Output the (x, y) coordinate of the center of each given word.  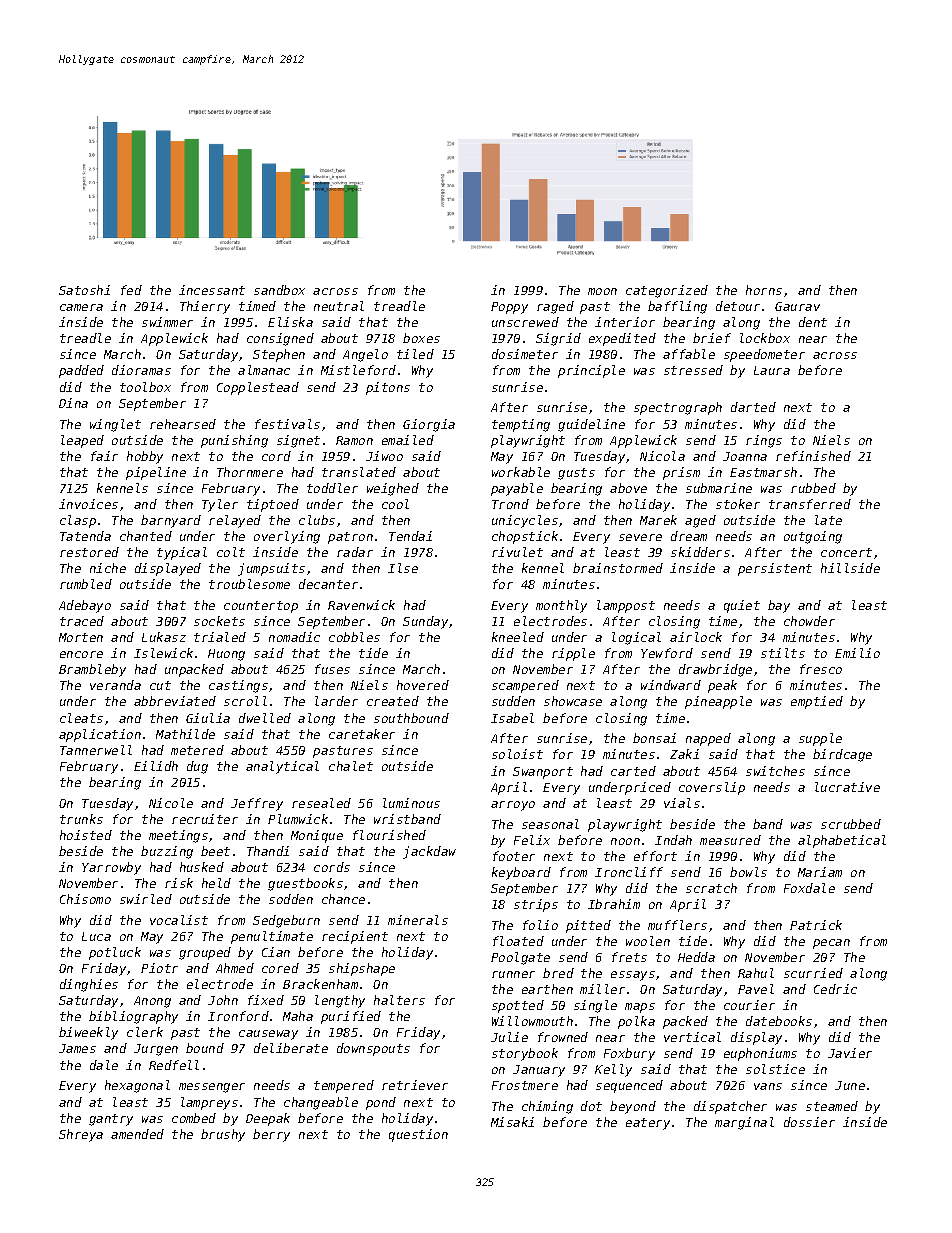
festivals (287, 424)
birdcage (842, 755)
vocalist (179, 920)
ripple (573, 654)
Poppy (509, 308)
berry (271, 1135)
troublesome (249, 584)
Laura (772, 370)
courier (749, 1005)
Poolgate (520, 958)
